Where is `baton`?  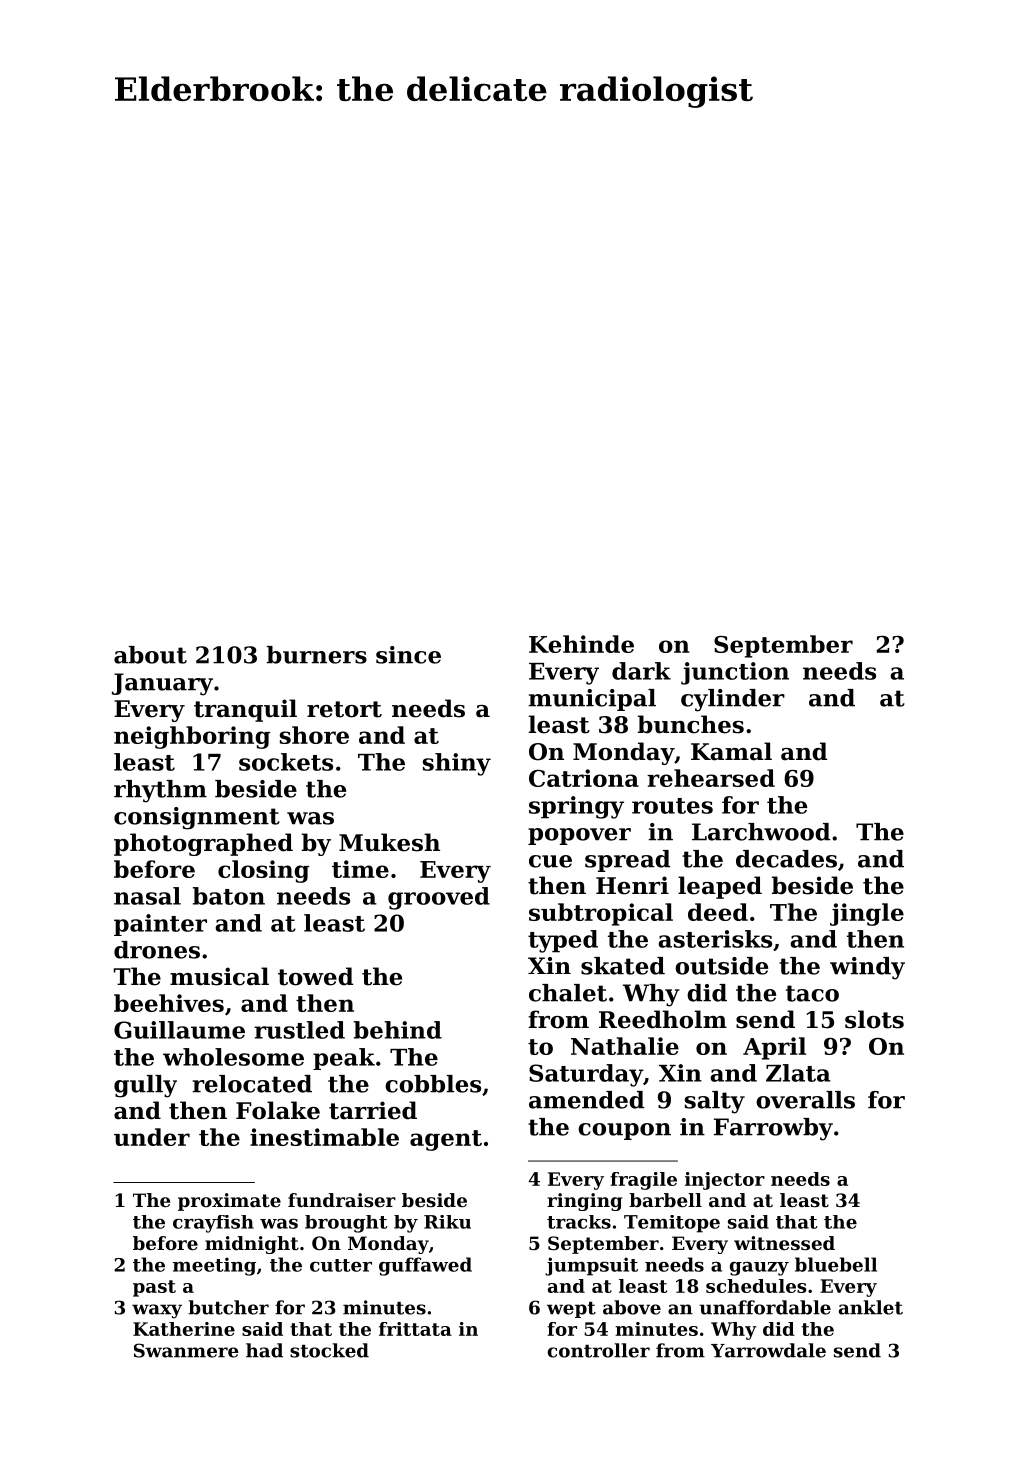
baton is located at coordinates (229, 896).
